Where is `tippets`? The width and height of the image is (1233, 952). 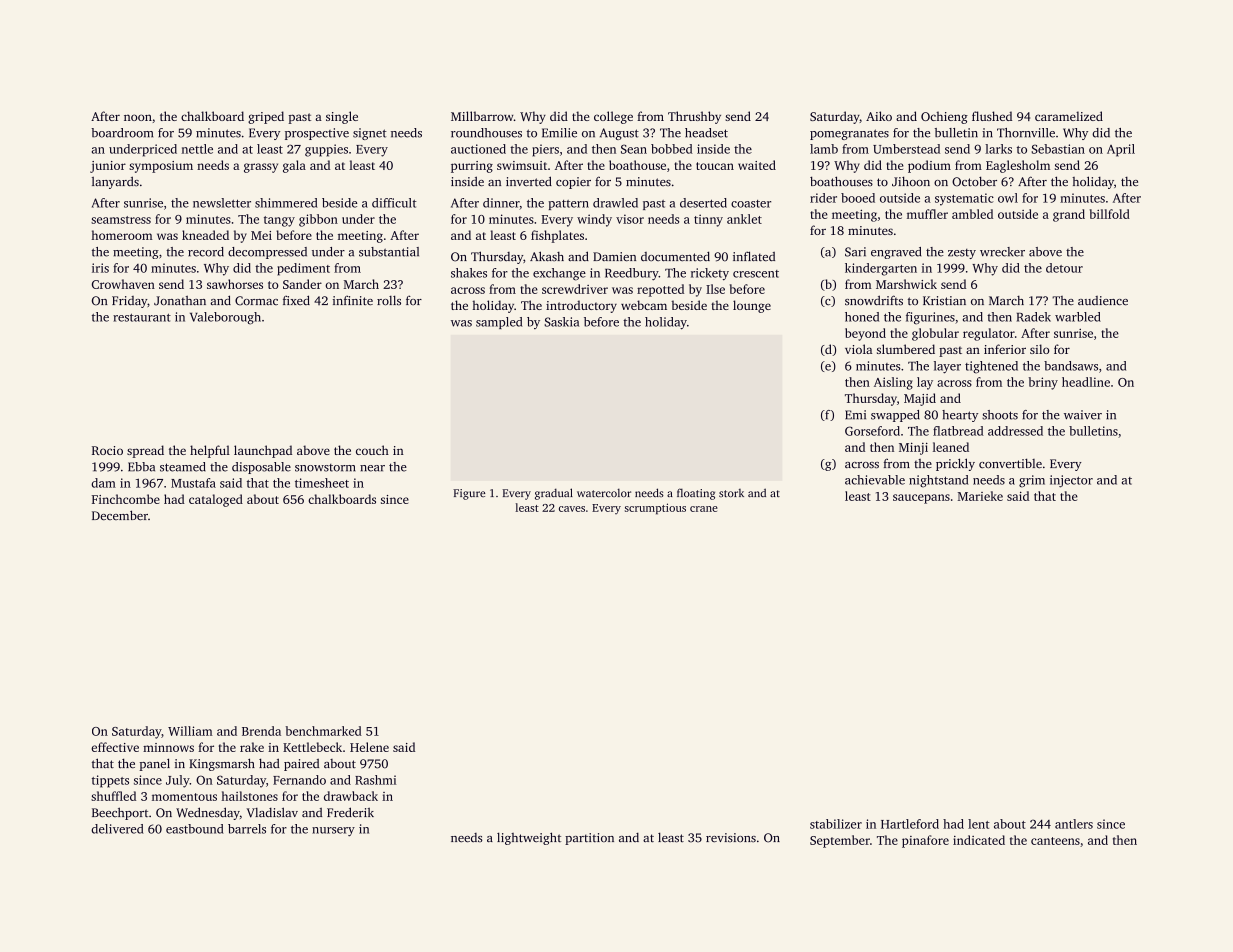 tippets is located at coordinates (110, 781).
